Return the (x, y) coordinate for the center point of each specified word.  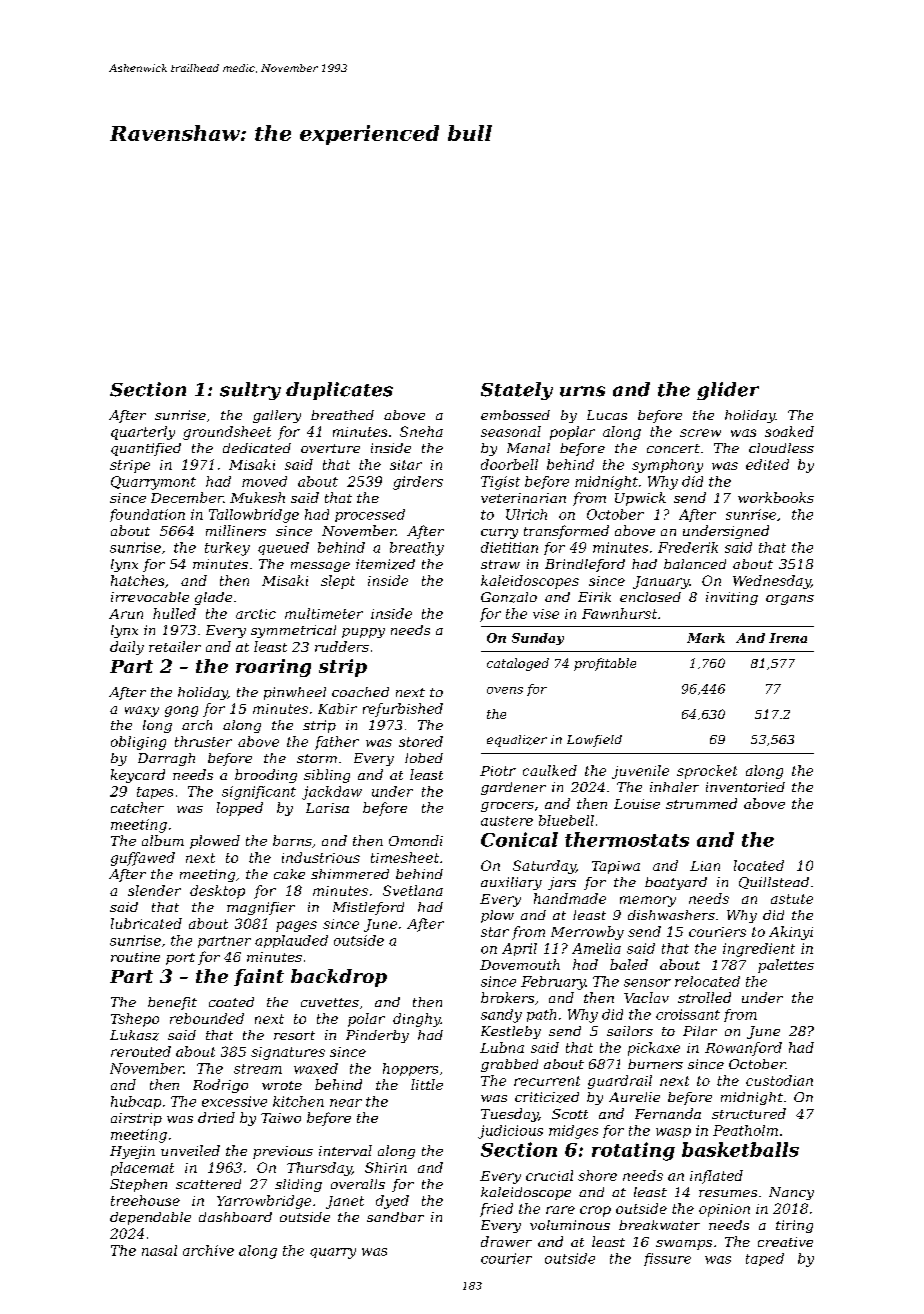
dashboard (235, 1217)
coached (360, 692)
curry (499, 534)
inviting (732, 598)
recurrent (547, 1081)
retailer (175, 646)
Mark (706, 638)
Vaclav (646, 997)
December (187, 497)
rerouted (141, 1051)
